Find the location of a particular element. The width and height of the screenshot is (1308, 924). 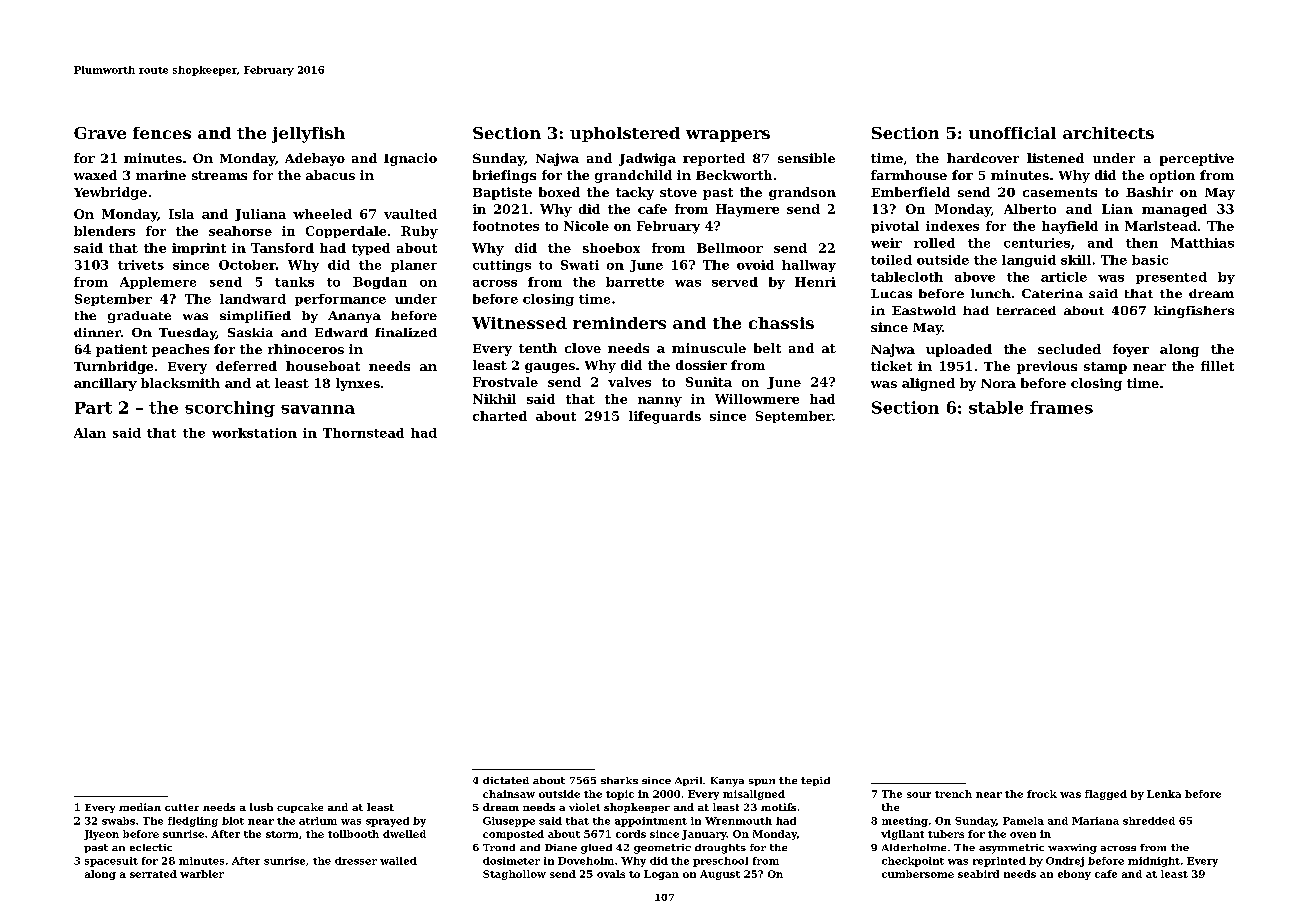

seabird is located at coordinates (978, 874).
